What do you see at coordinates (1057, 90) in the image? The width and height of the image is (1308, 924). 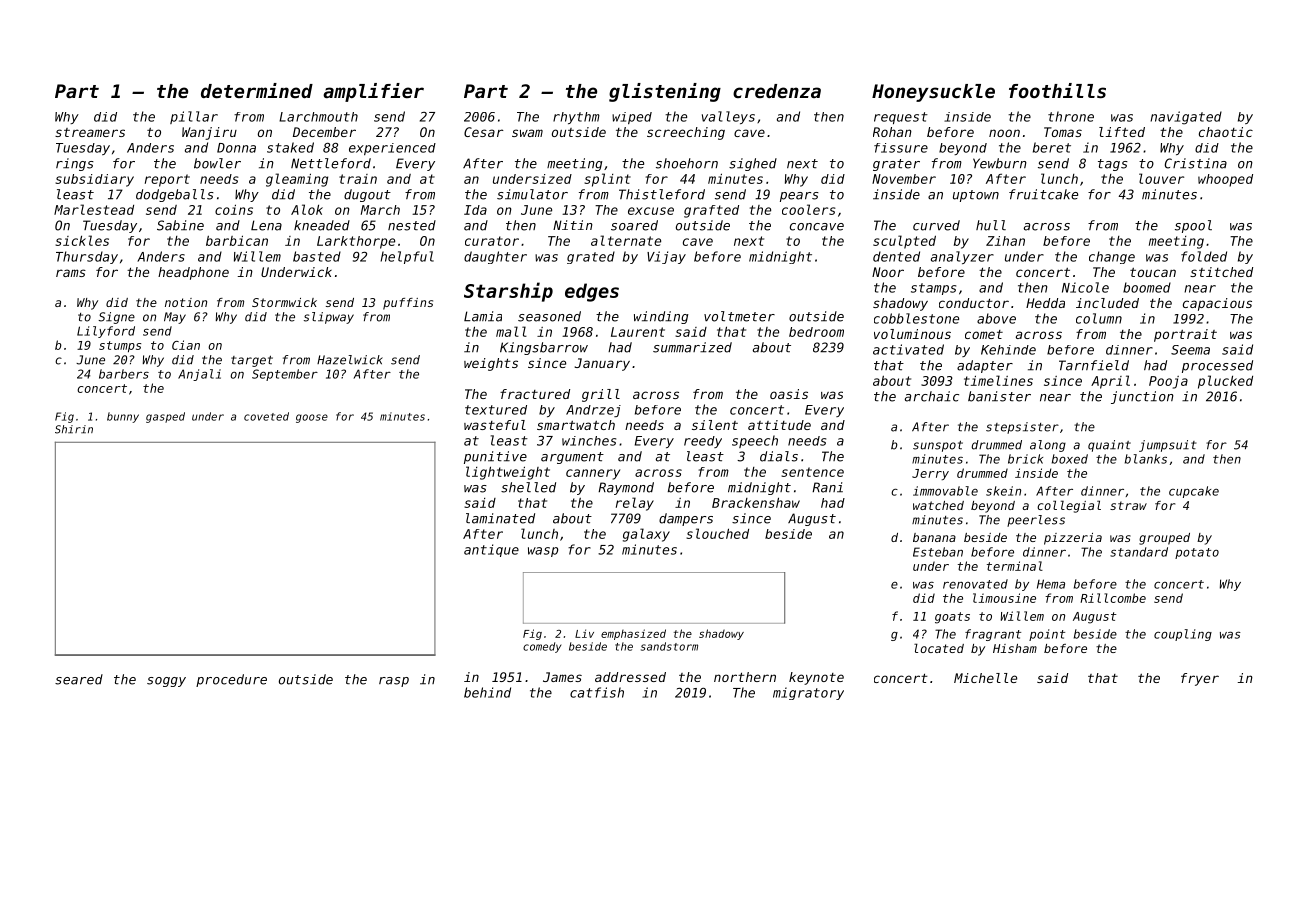 I see `foothills` at bounding box center [1057, 90].
